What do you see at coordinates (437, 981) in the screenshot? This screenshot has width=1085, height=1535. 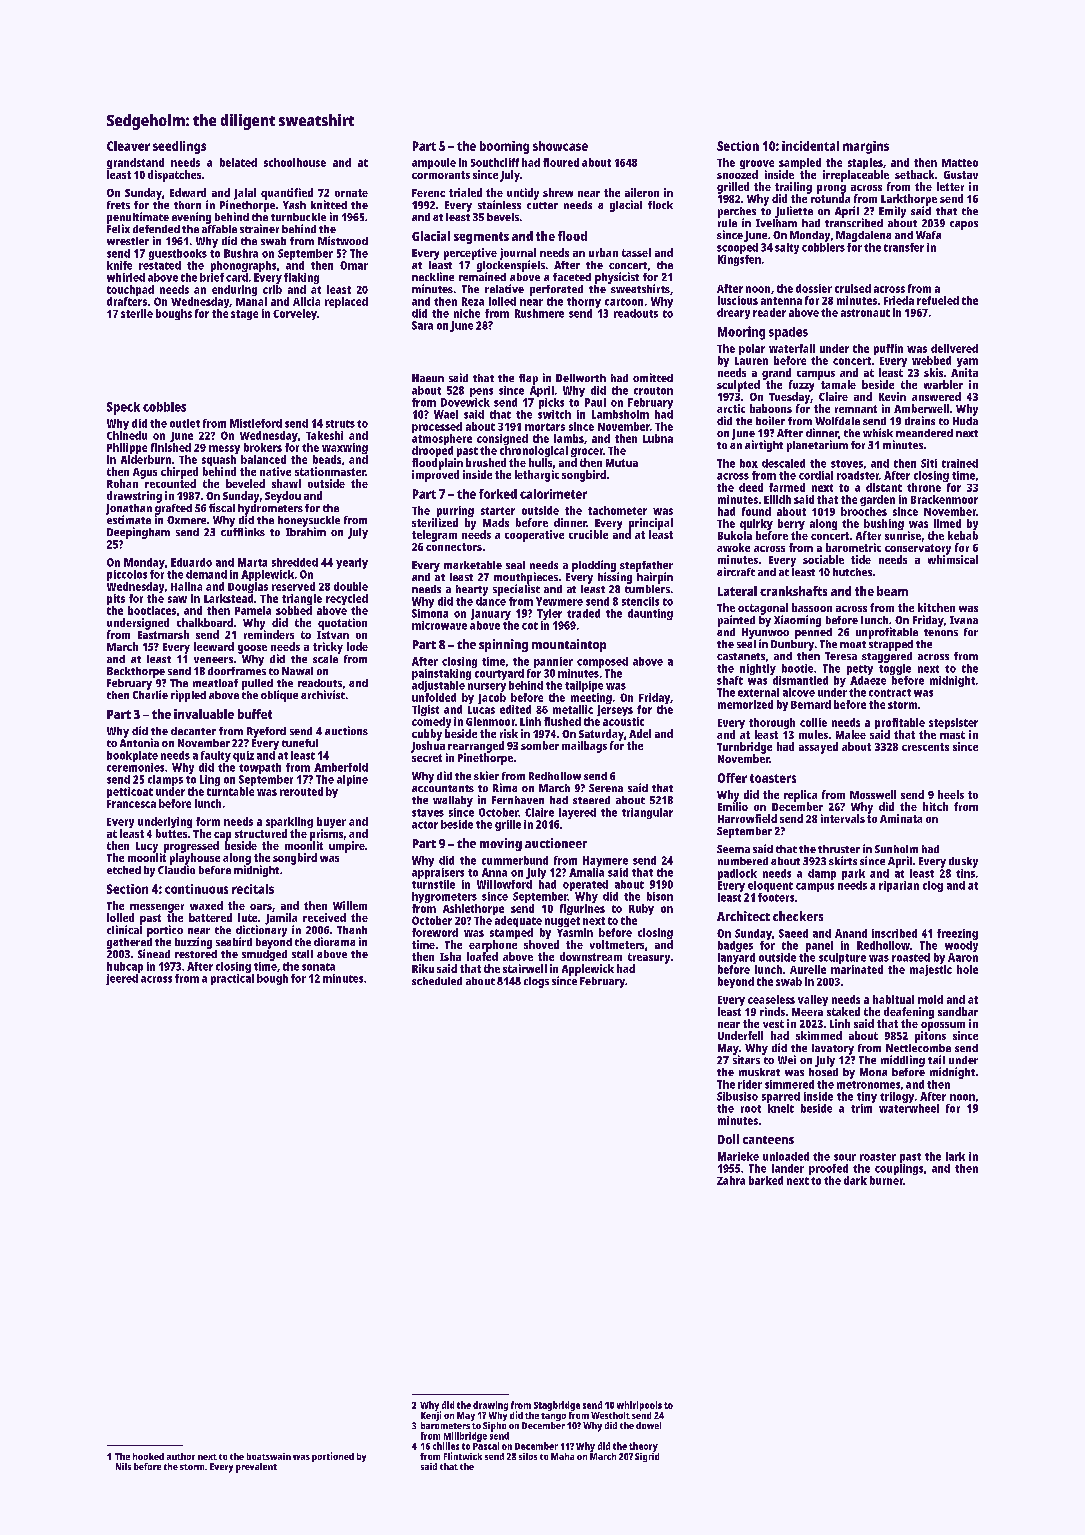 I see `scheduled` at bounding box center [437, 981].
